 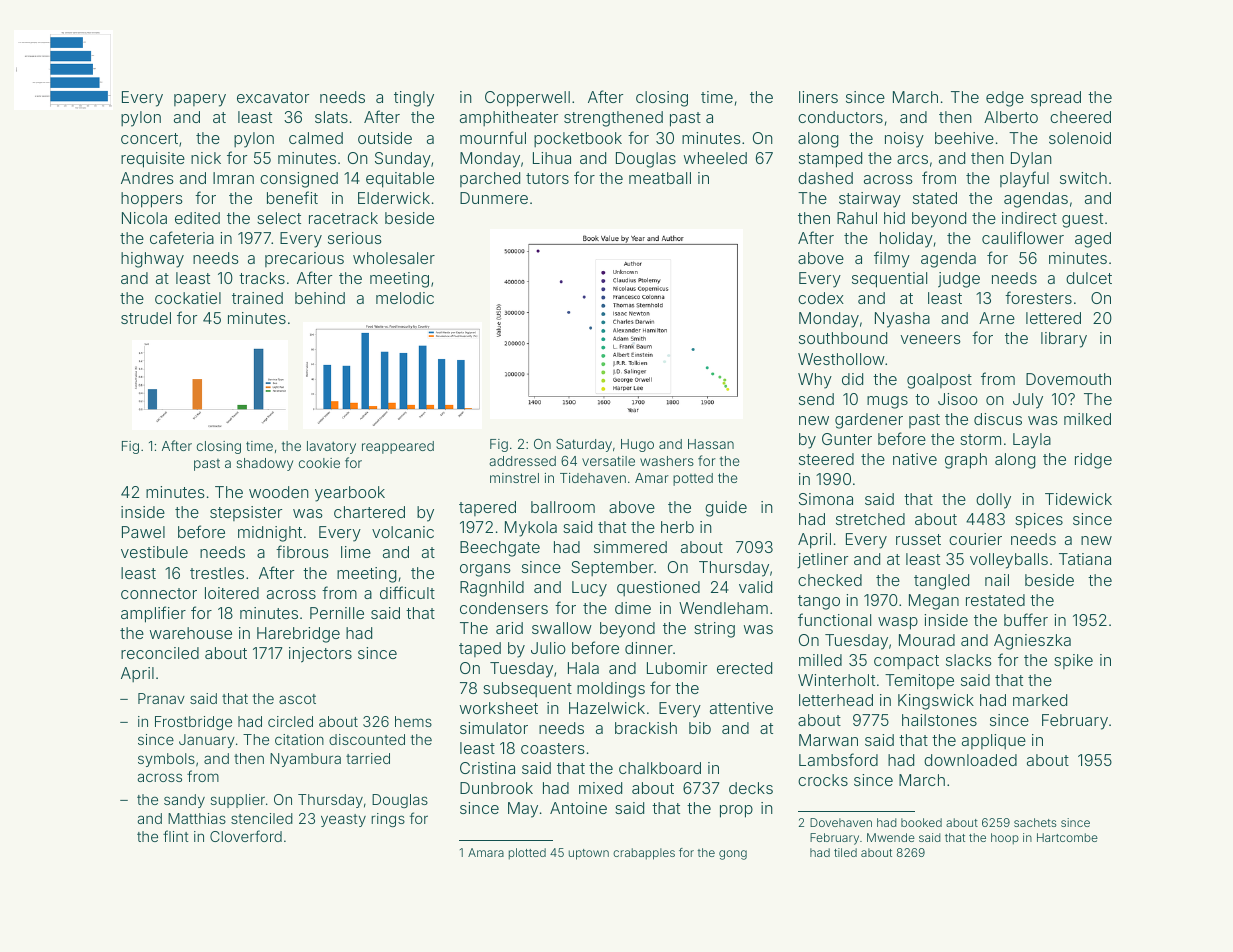 I want to click on Layla, so click(x=1032, y=441).
